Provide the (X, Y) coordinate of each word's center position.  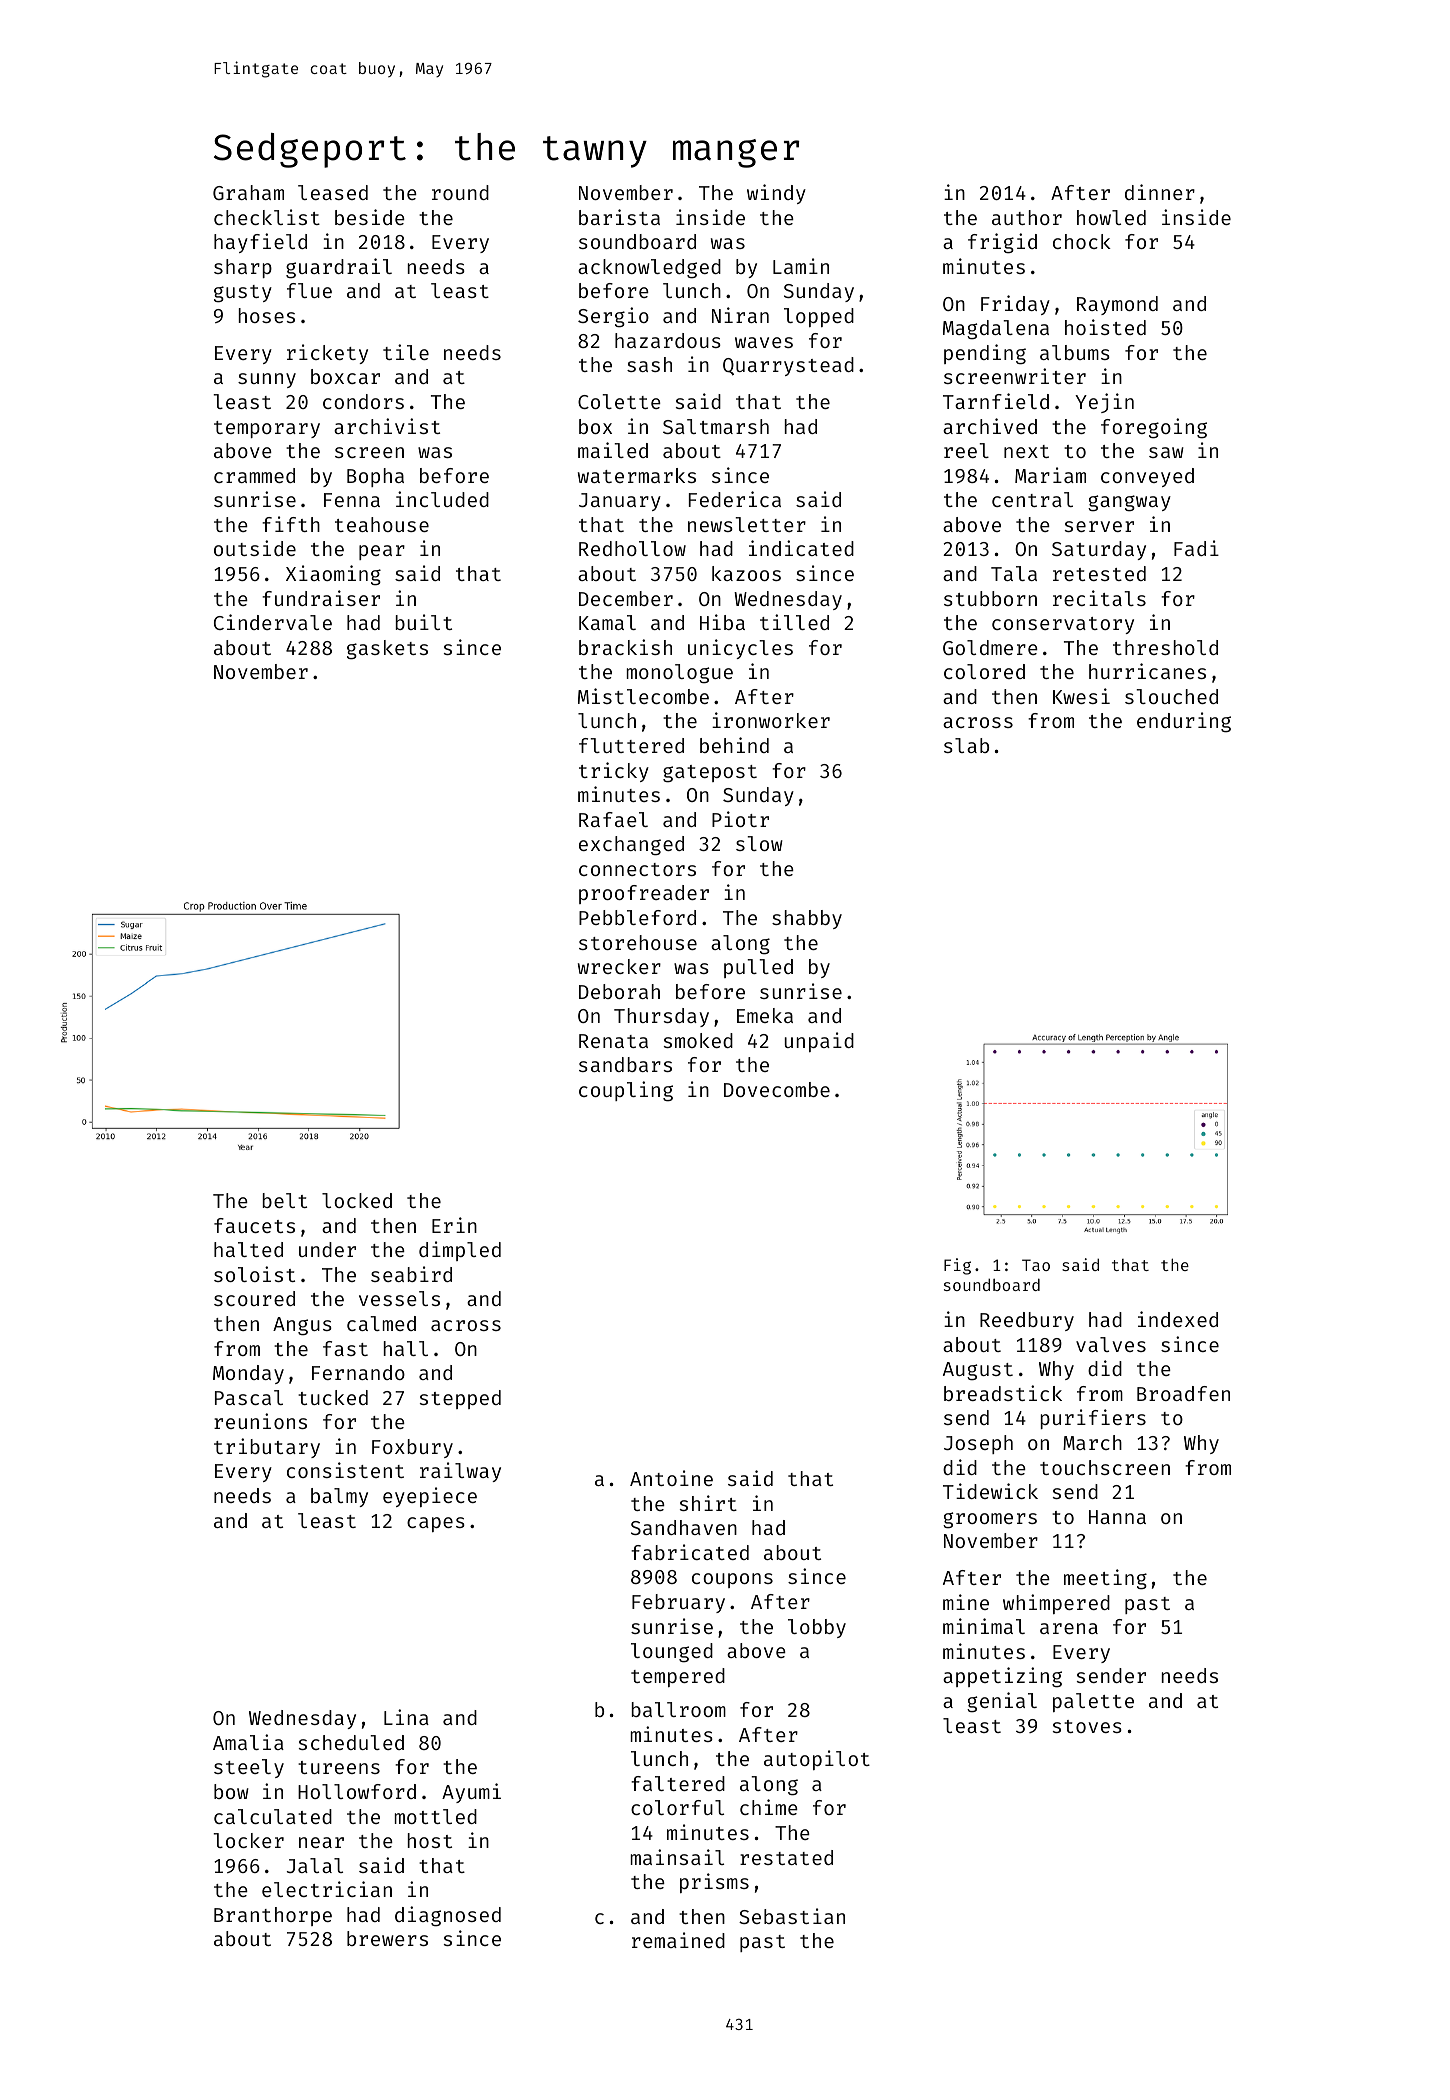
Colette (619, 401)
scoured (254, 1298)
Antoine (671, 1478)
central (1032, 499)
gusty (243, 294)
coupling (626, 1091)
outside (255, 548)
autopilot (817, 1760)
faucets (254, 1225)
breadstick (1003, 1393)
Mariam (1050, 475)
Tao (1036, 1265)
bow (231, 1791)
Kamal (607, 622)
